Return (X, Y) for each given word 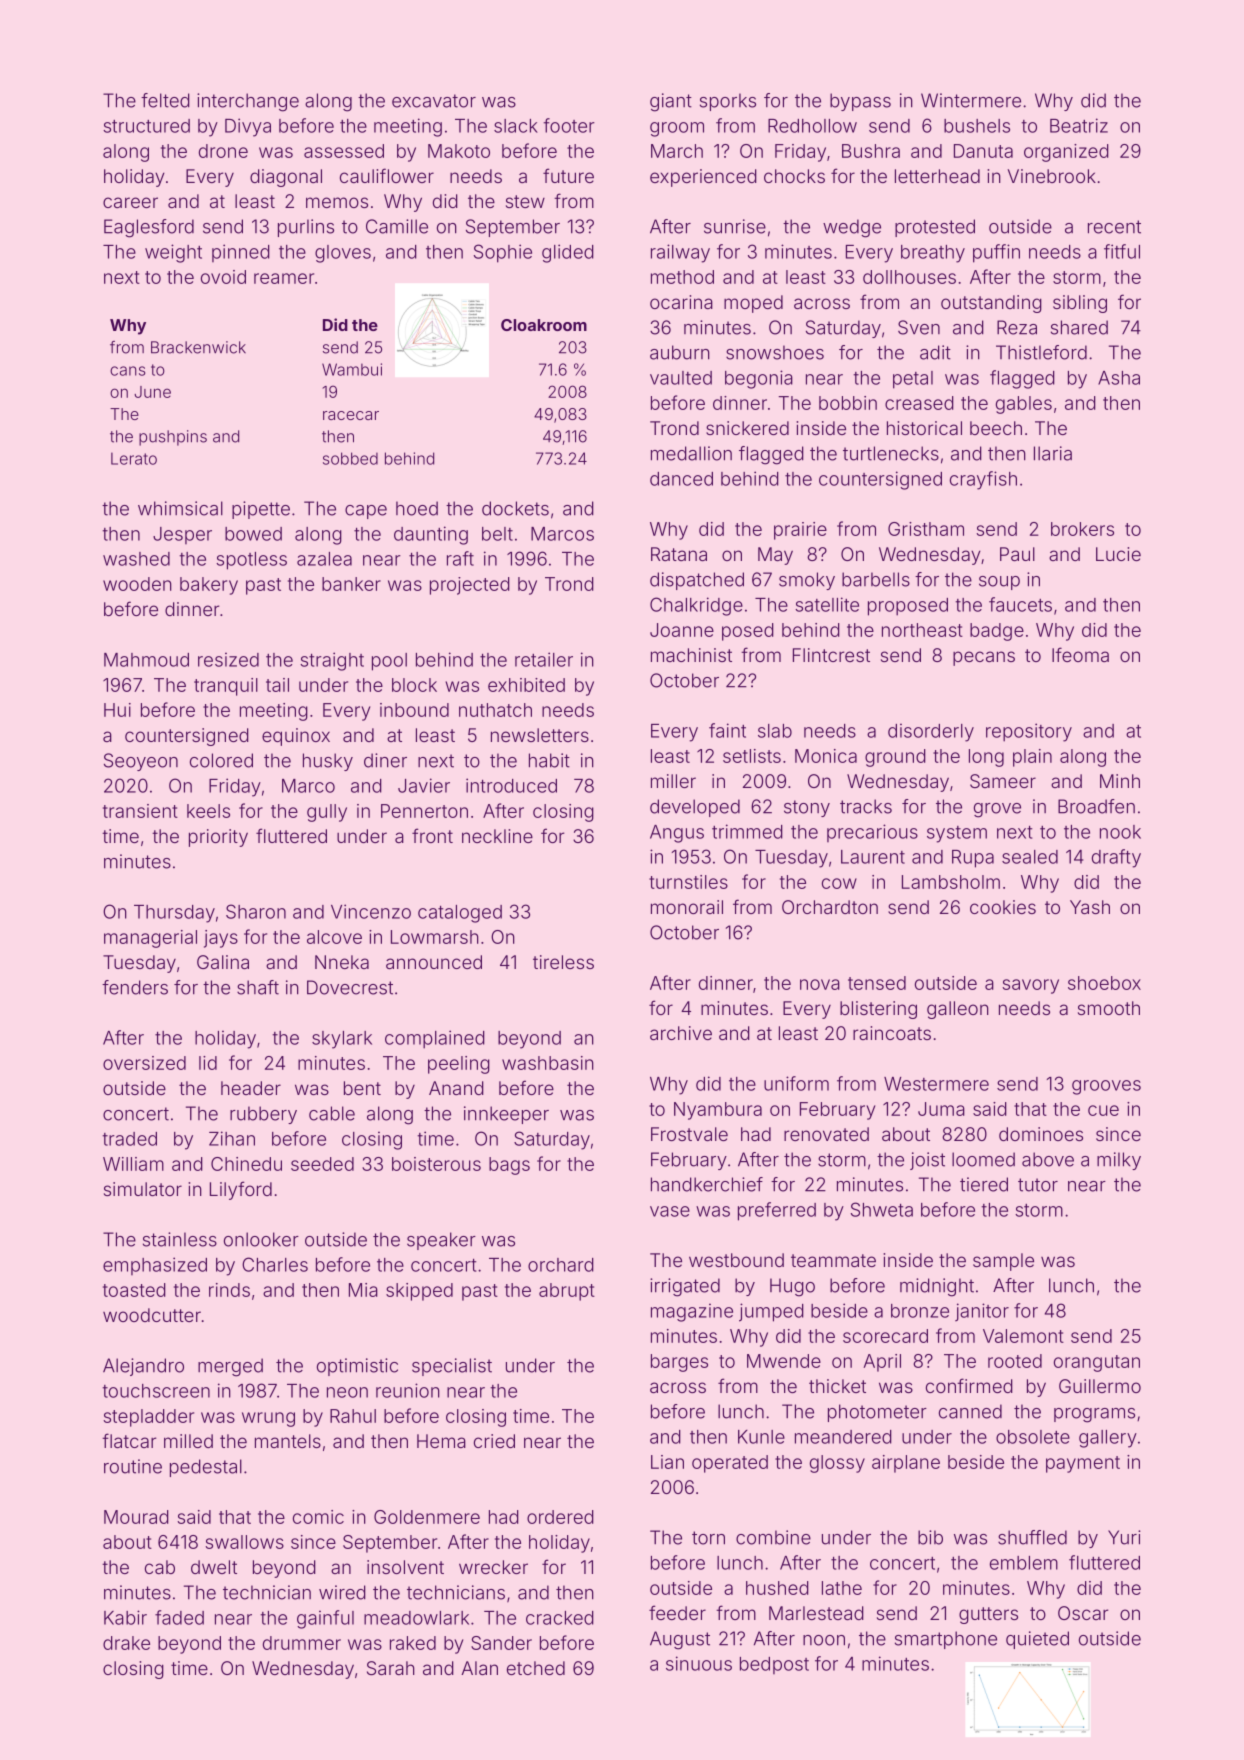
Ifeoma (1080, 654)
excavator (434, 101)
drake (126, 1643)
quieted (1037, 1640)
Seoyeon (141, 762)
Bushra (871, 151)
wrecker (493, 1567)
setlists (752, 756)
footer (569, 125)
